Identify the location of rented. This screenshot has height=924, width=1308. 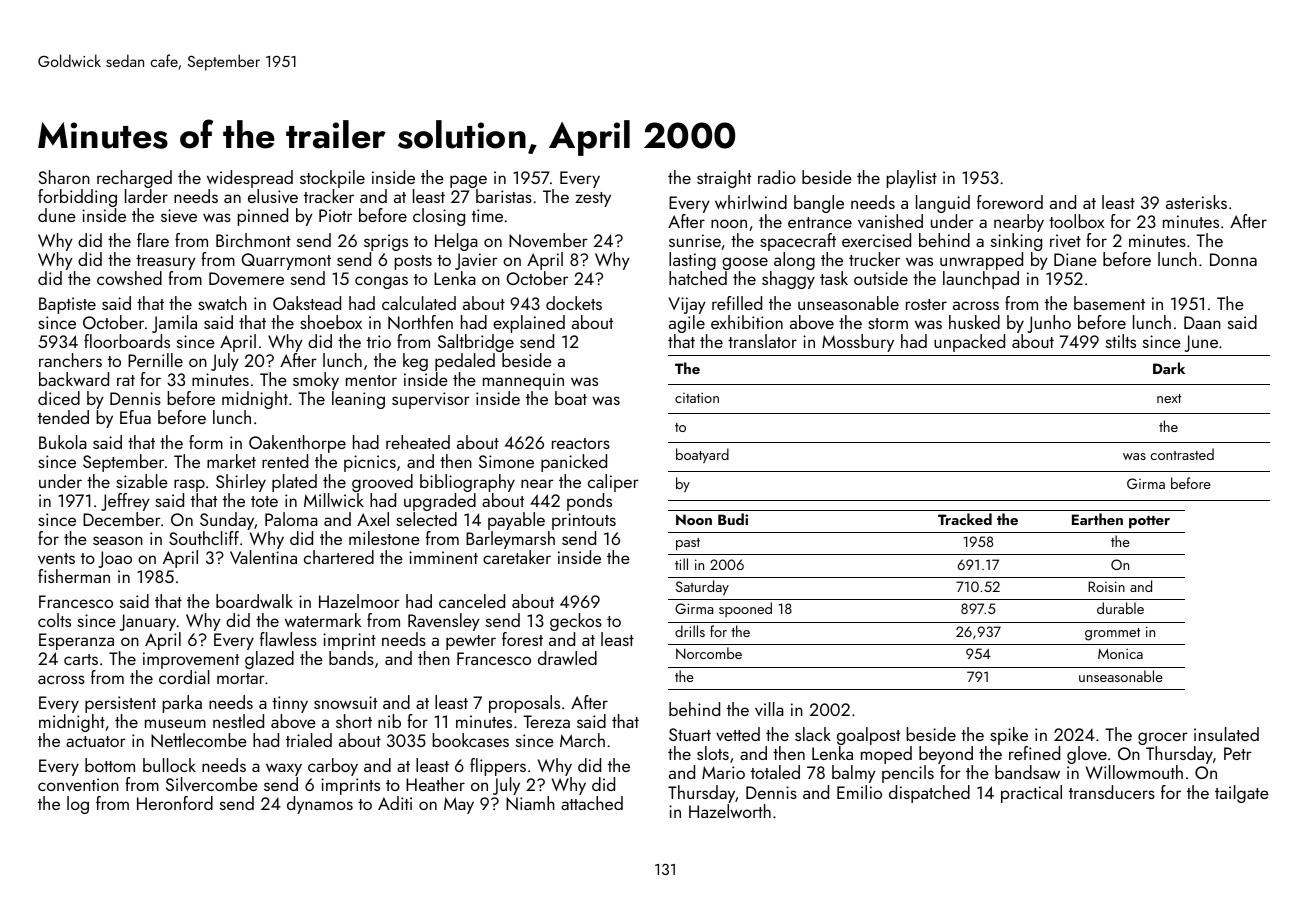
(285, 461).
